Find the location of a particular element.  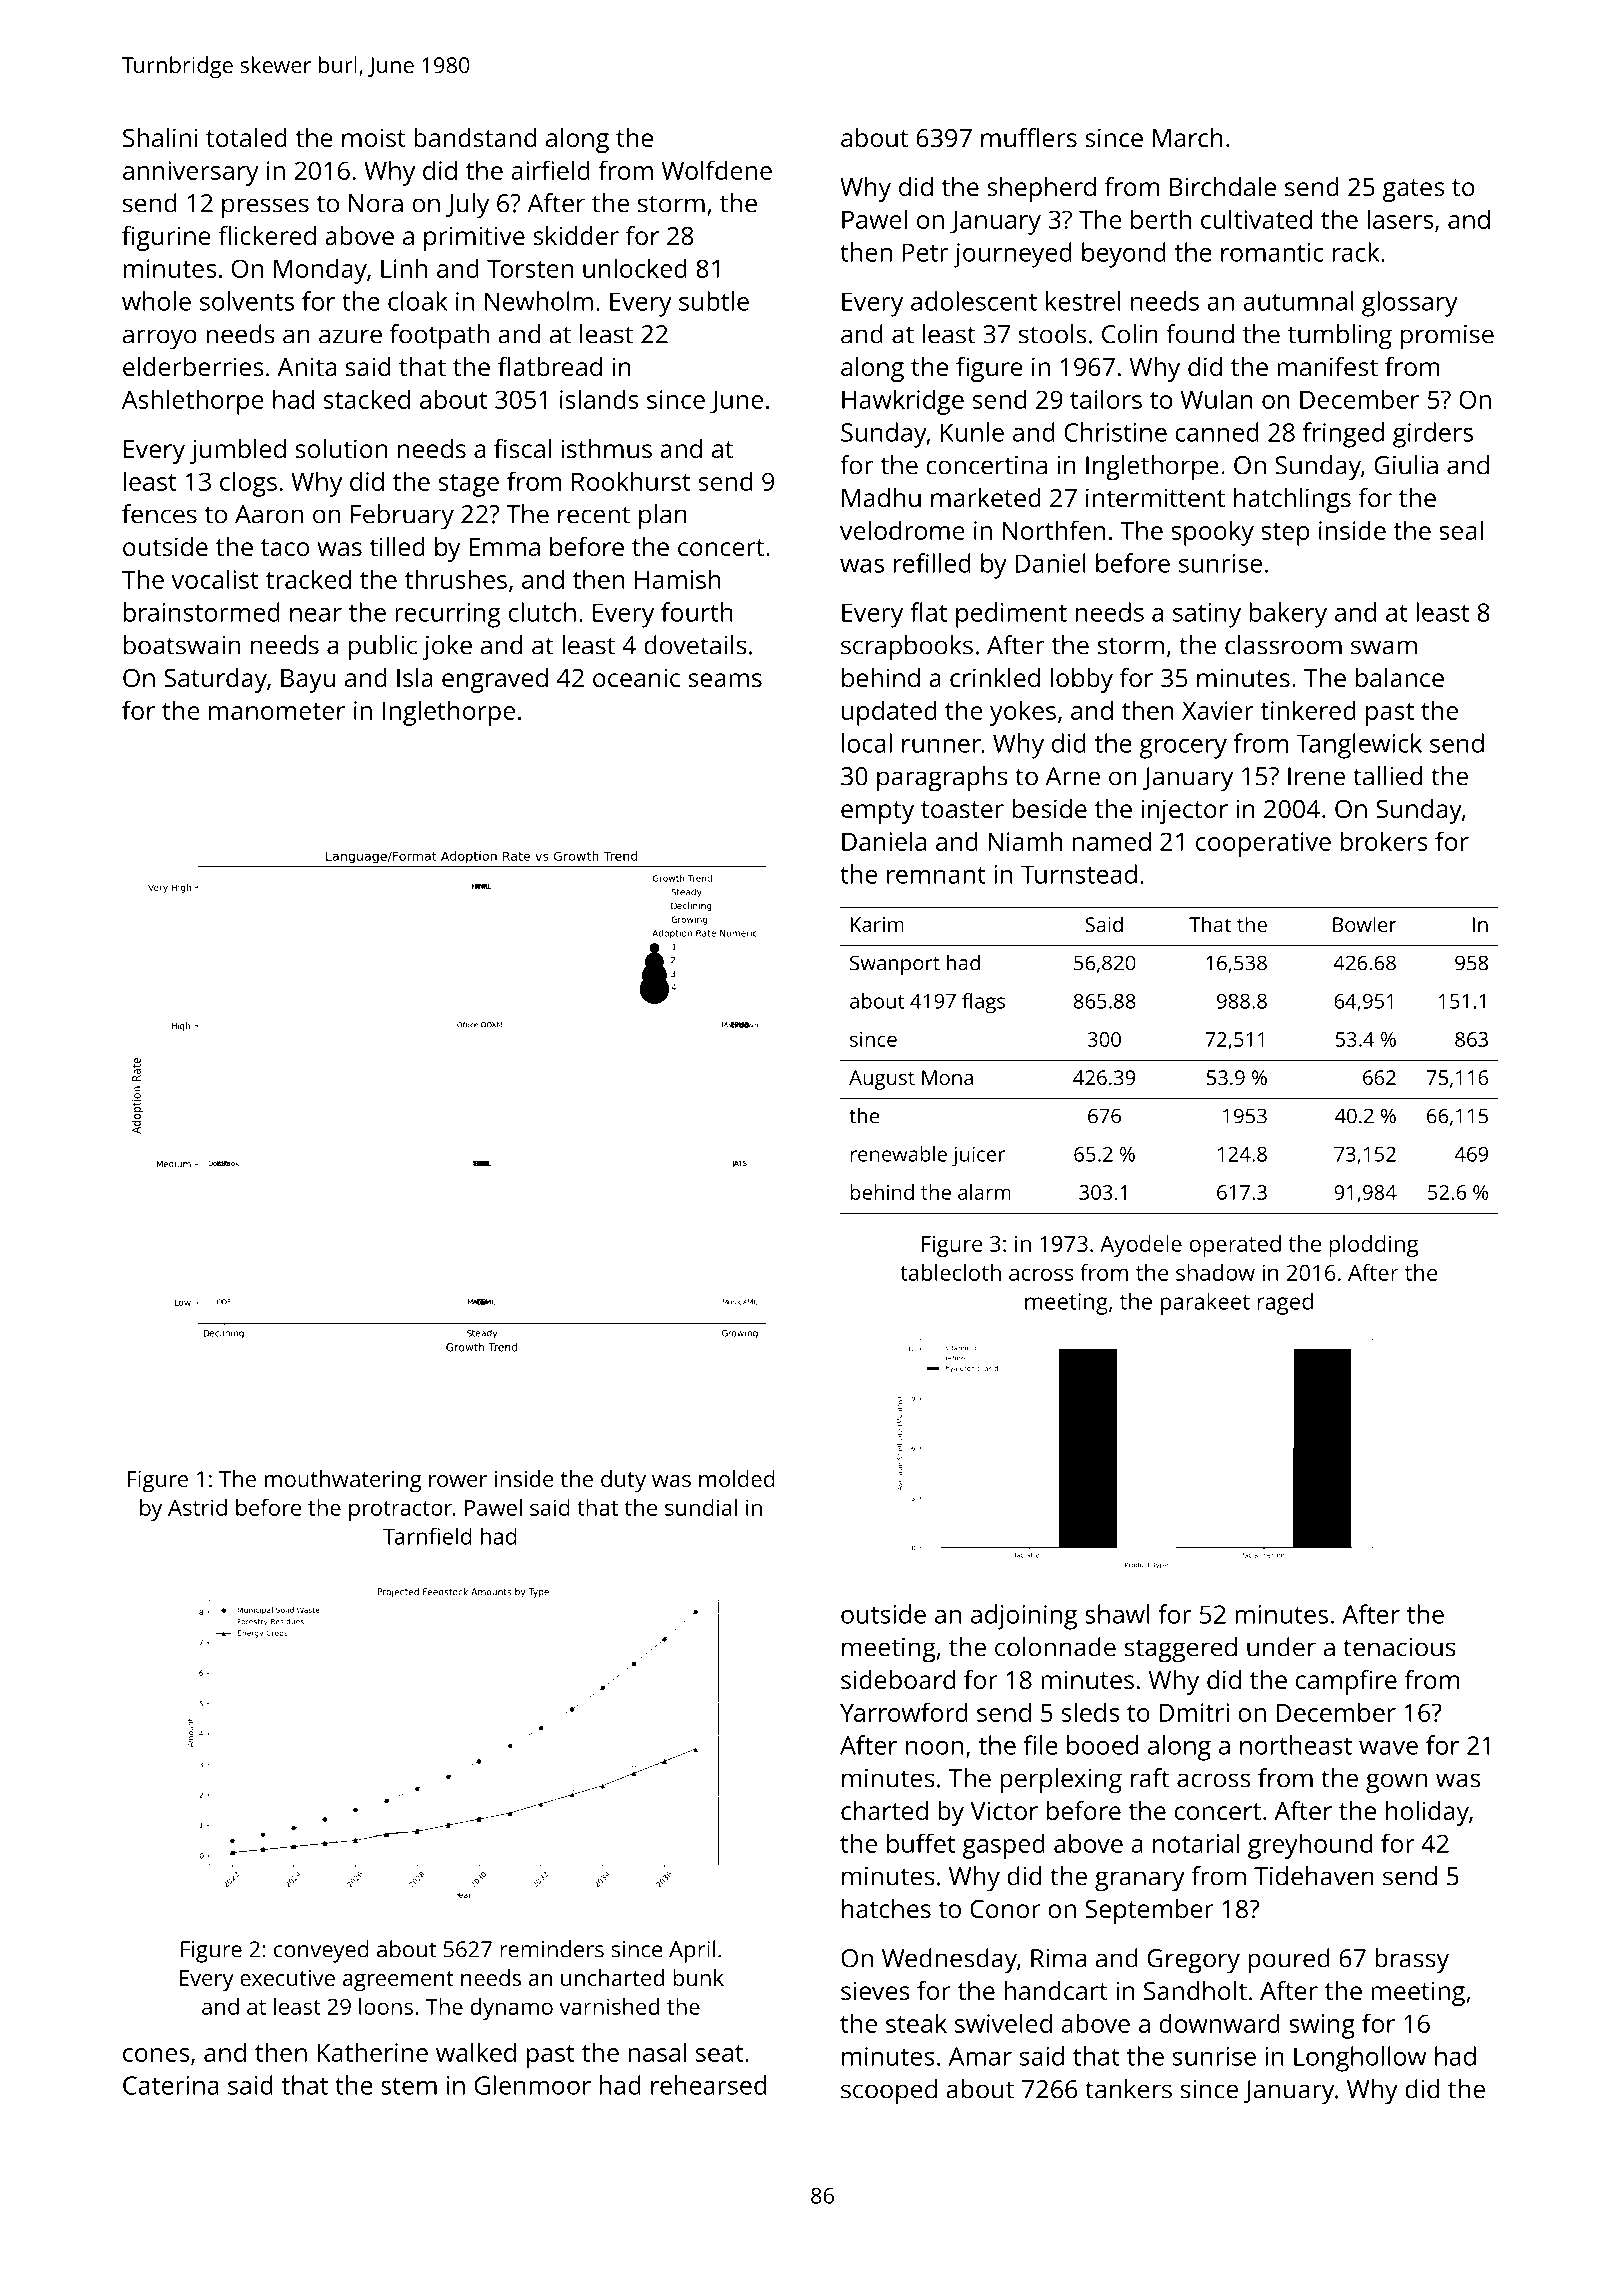

seal is located at coordinates (1461, 530).
